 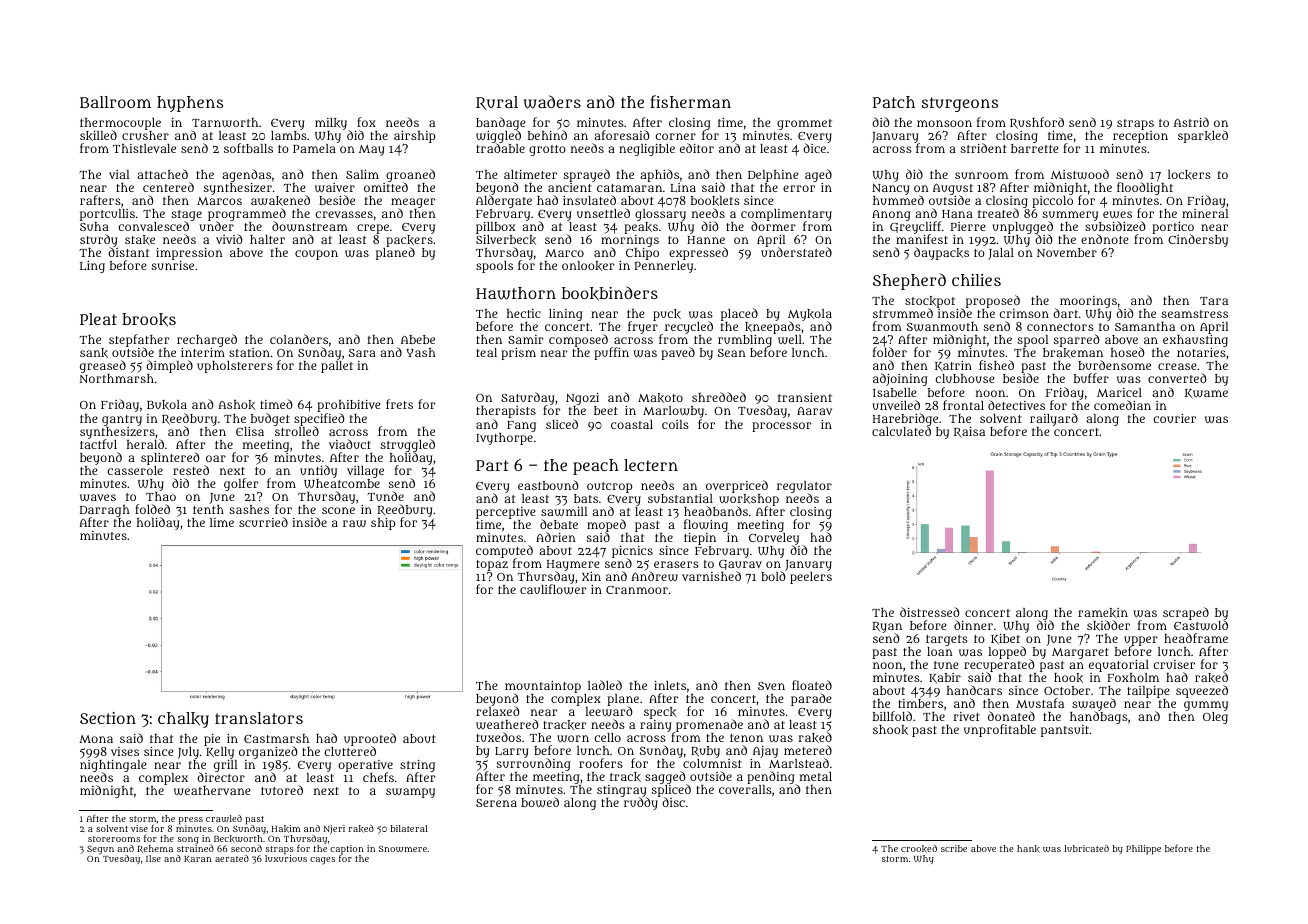 What do you see at coordinates (212, 791) in the page?
I see `weathervane` at bounding box center [212, 791].
